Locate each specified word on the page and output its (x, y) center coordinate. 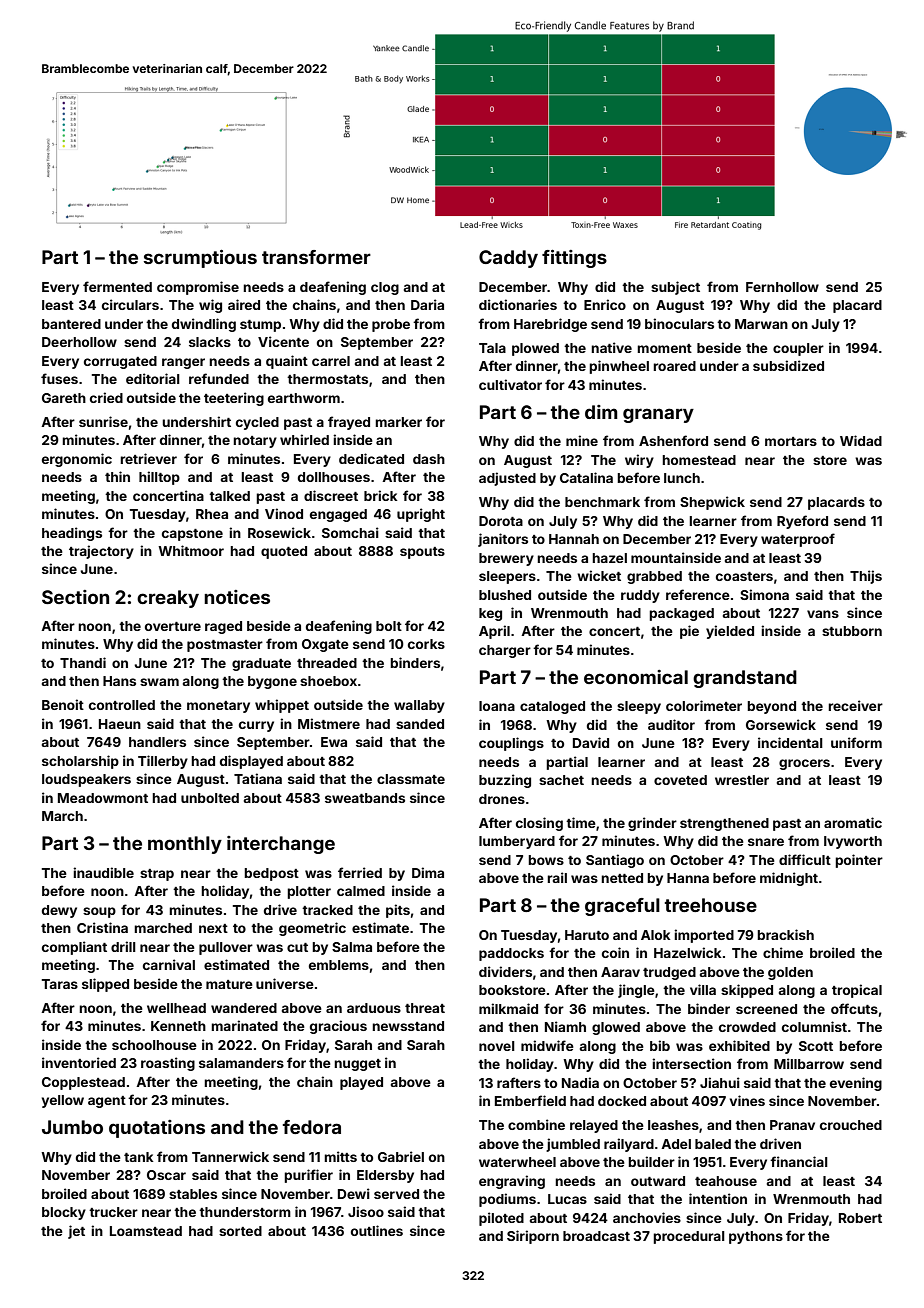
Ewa (334, 742)
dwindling (204, 325)
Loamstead (146, 1231)
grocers (804, 764)
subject (675, 288)
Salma (352, 947)
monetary (218, 707)
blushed (505, 595)
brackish (785, 934)
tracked (327, 910)
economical (636, 677)
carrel (331, 361)
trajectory (101, 552)
